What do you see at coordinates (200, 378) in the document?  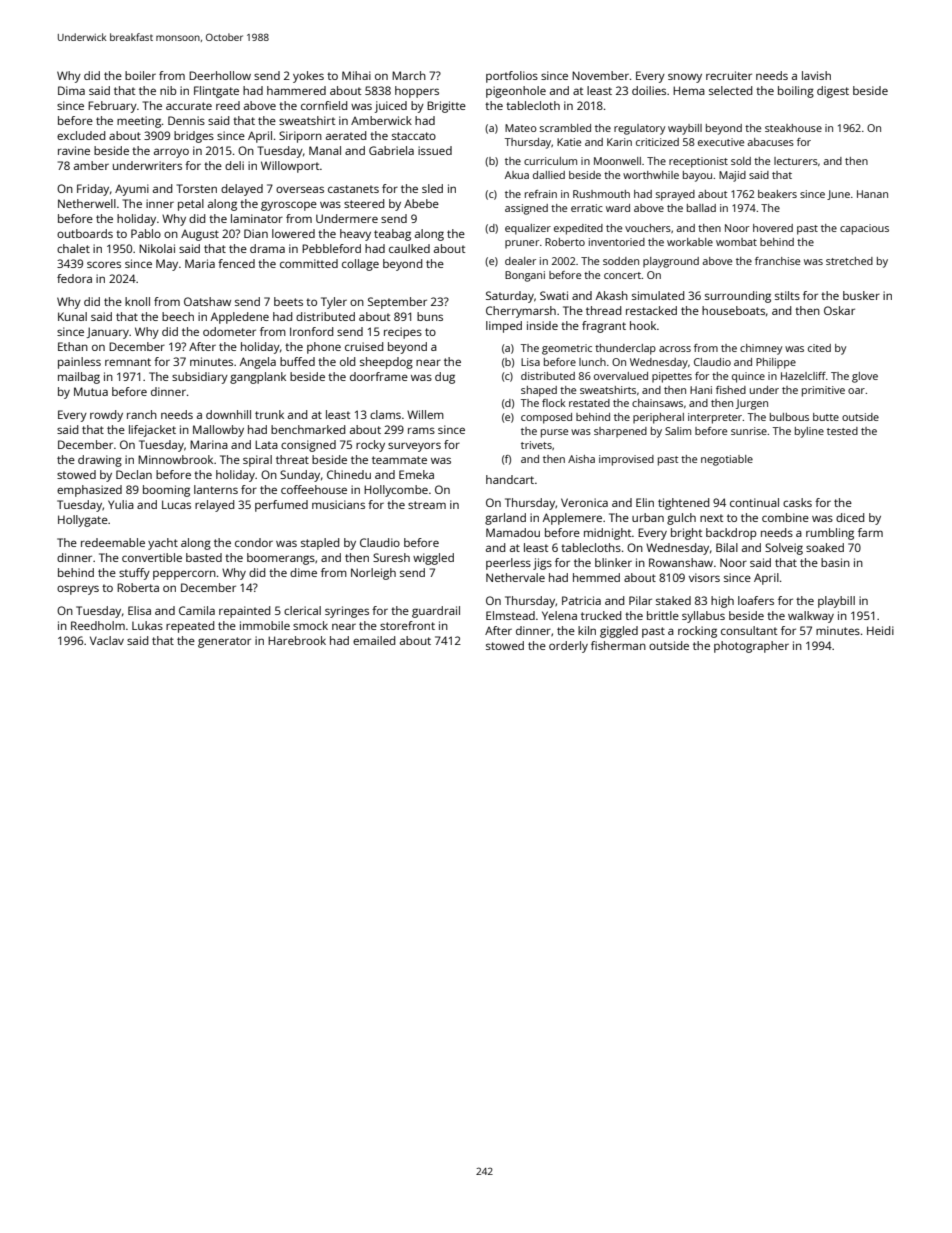 I see `subsidiary` at bounding box center [200, 378].
